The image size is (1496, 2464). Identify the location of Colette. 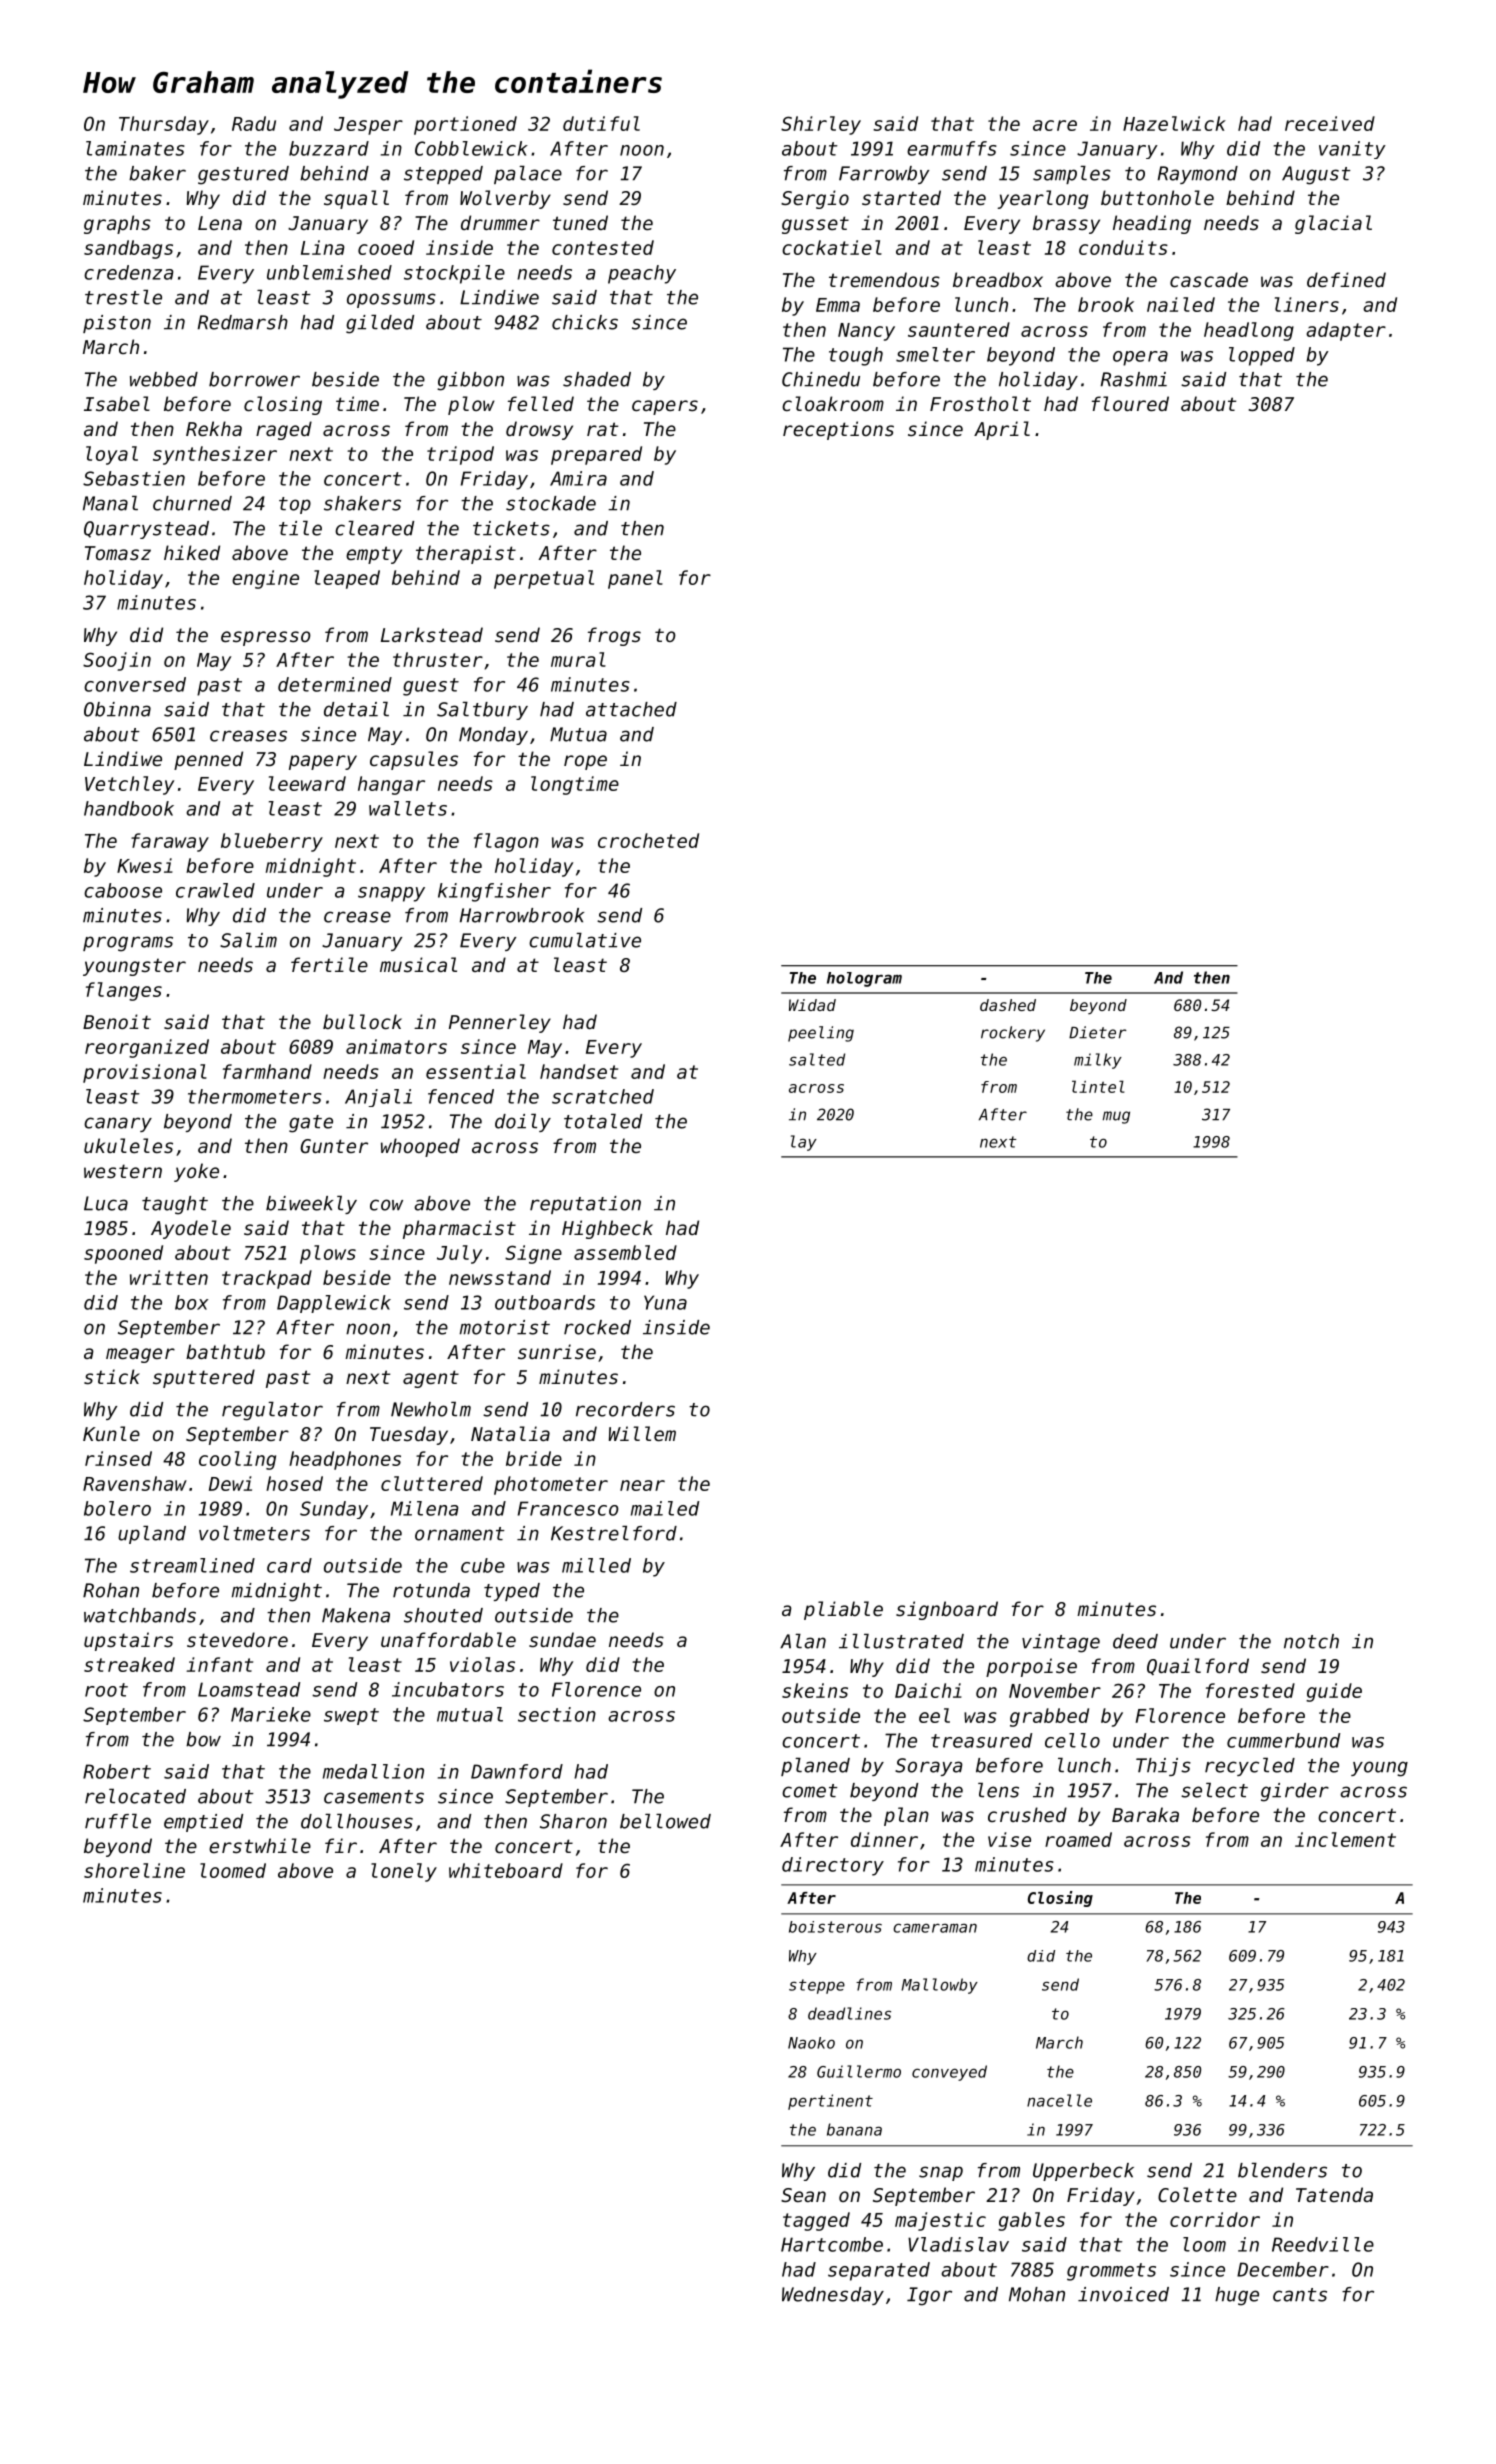
(1197, 2194).
